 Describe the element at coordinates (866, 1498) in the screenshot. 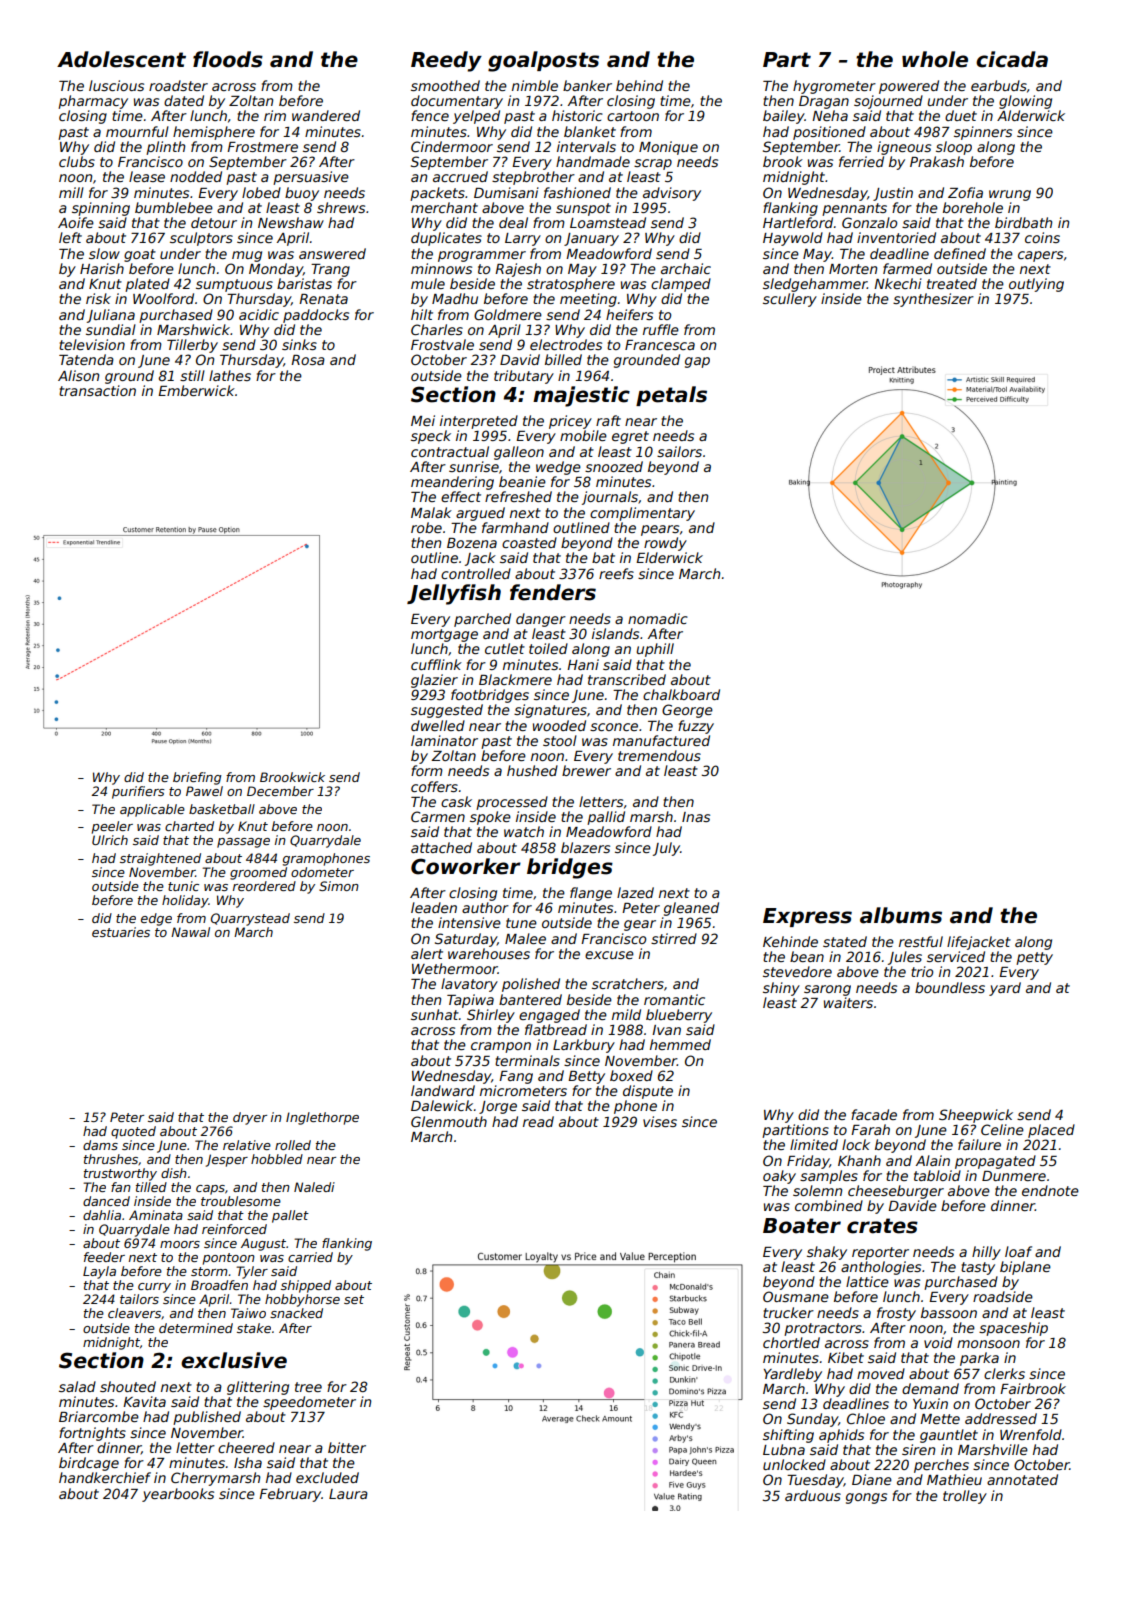

I see `gongs` at that location.
